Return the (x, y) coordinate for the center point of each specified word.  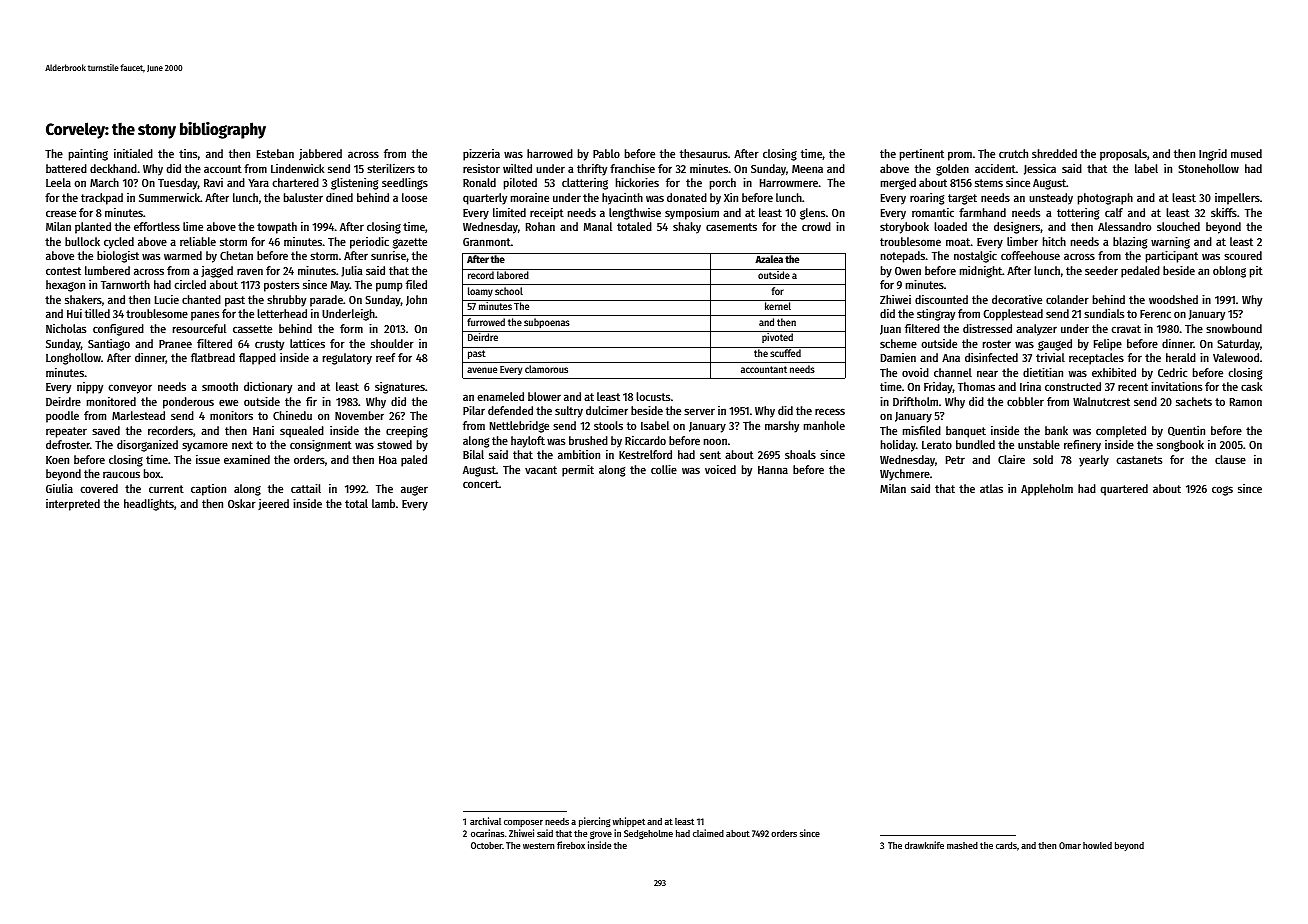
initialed (133, 153)
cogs (1222, 491)
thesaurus (704, 153)
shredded (1054, 153)
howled (1097, 845)
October (486, 845)
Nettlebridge (519, 427)
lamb (383, 503)
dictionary (268, 388)
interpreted (73, 505)
